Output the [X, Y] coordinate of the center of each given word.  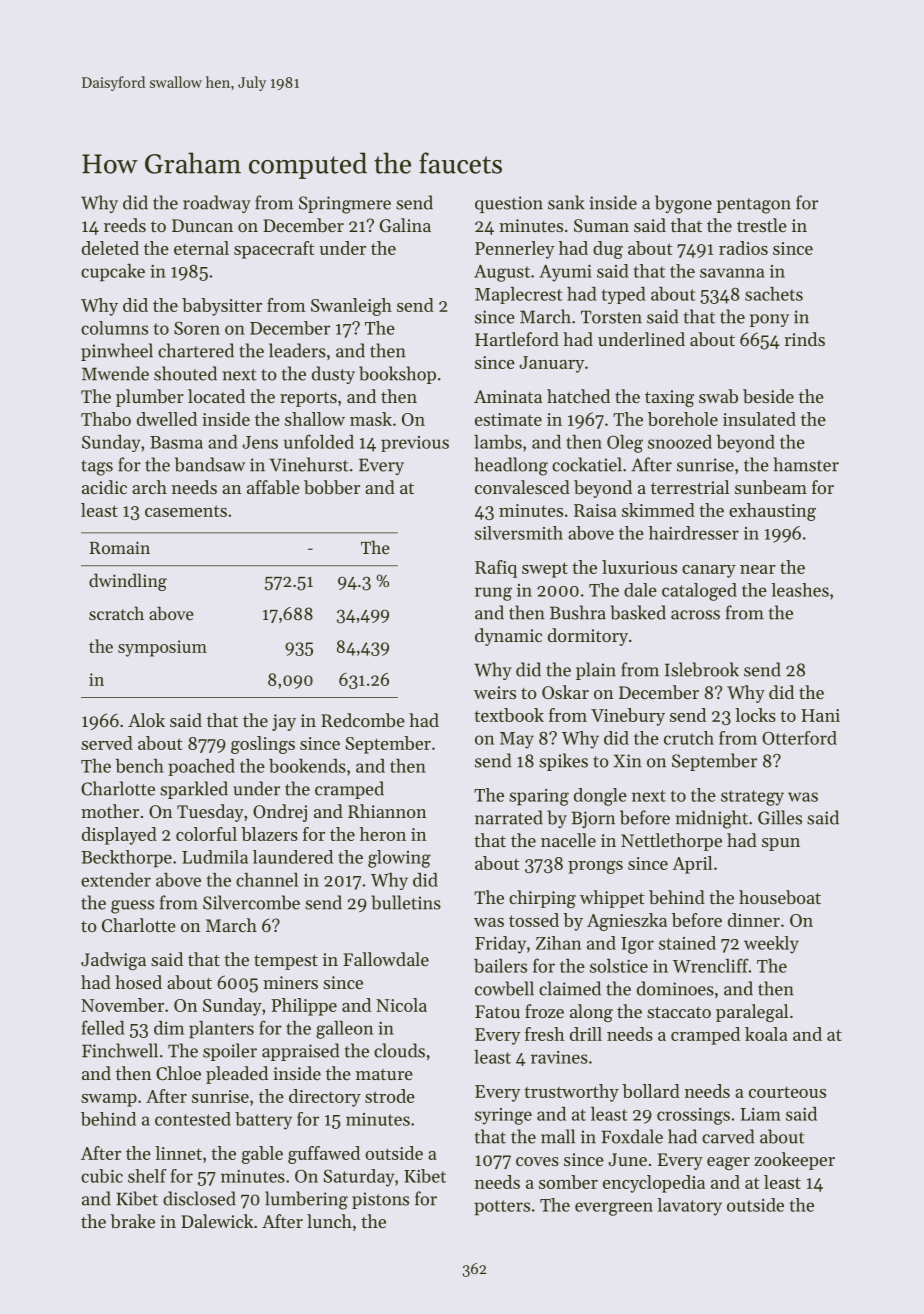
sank [566, 202]
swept [545, 570]
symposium [162, 648]
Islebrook [702, 669]
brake [132, 1221]
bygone [683, 204]
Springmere [345, 205]
